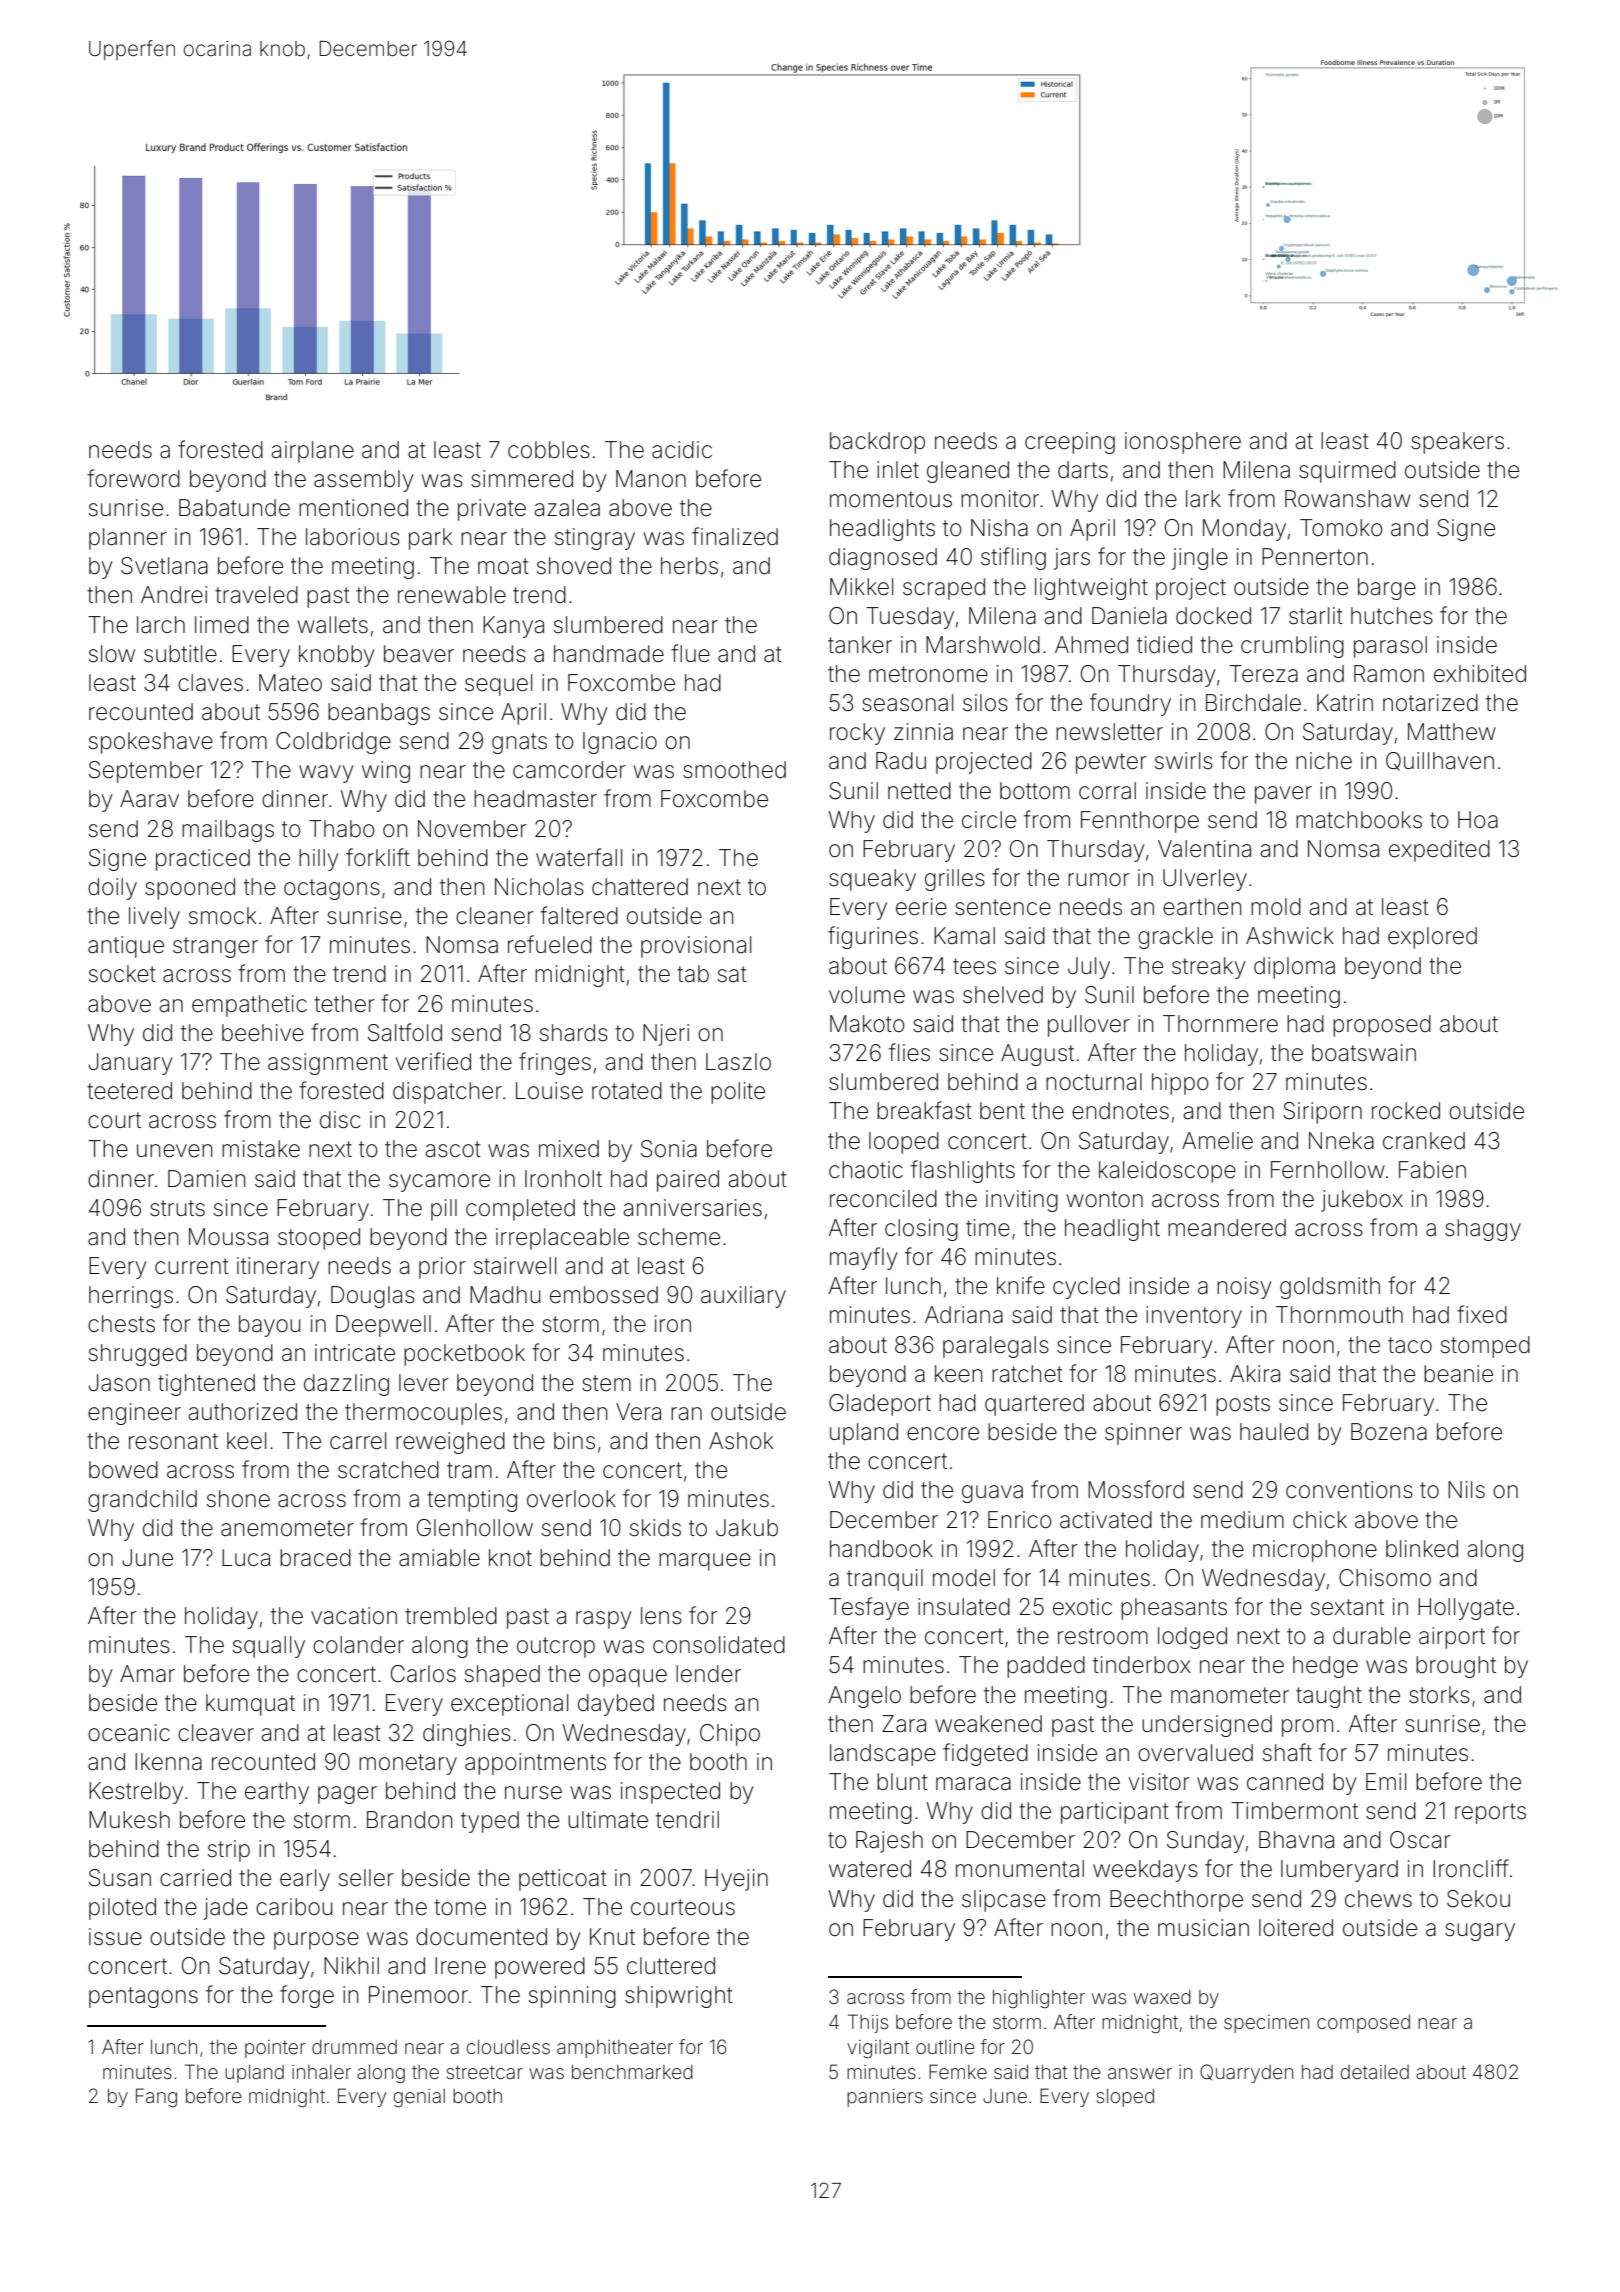 This screenshot has width=1620, height=2292. What do you see at coordinates (450, 1443) in the screenshot?
I see `reweighed` at bounding box center [450, 1443].
